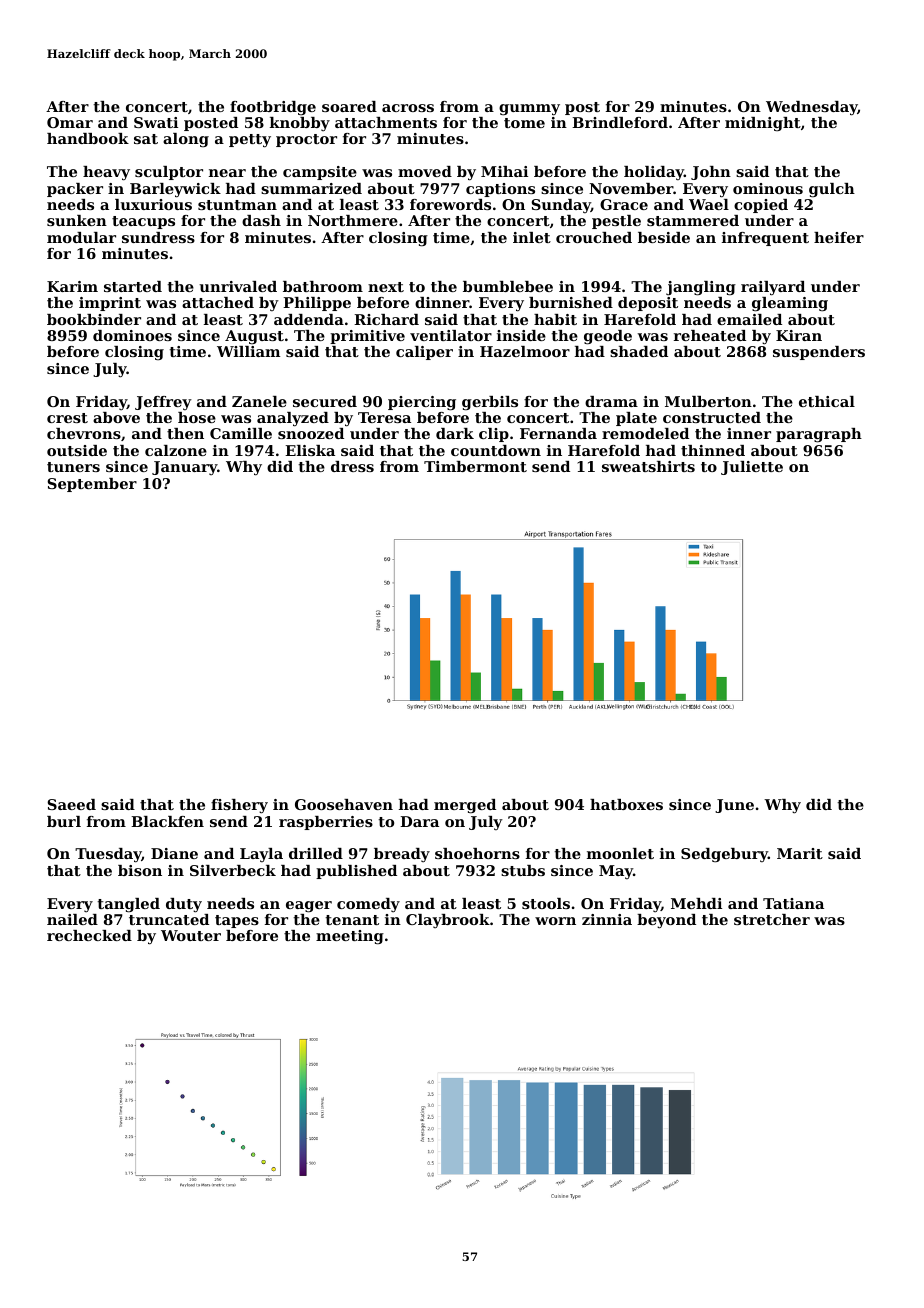 The image size is (924, 1308). What do you see at coordinates (555, 921) in the screenshot?
I see `worn` at bounding box center [555, 921].
